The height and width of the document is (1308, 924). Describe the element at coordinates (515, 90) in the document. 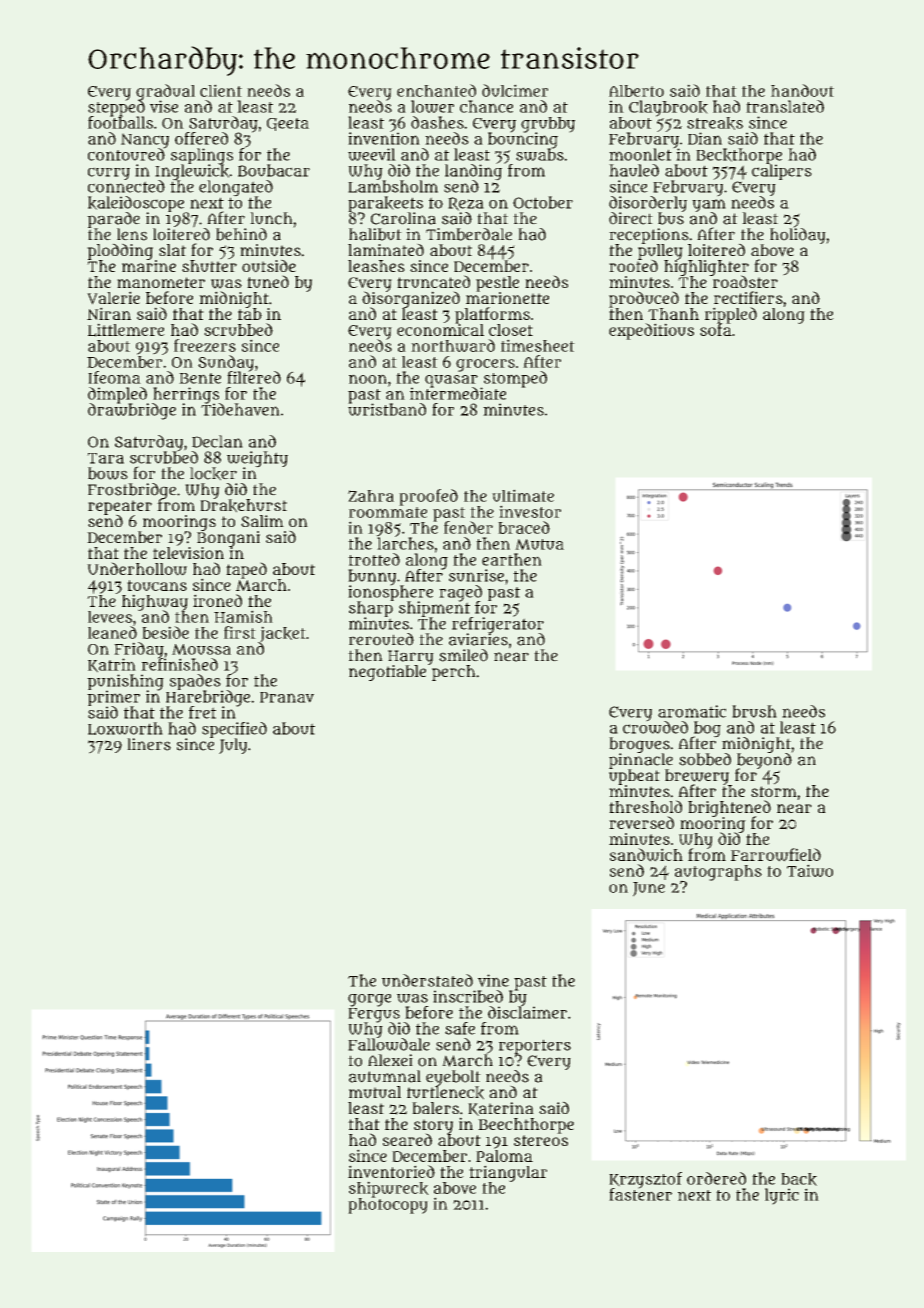

I see `dulcimer` at that location.
